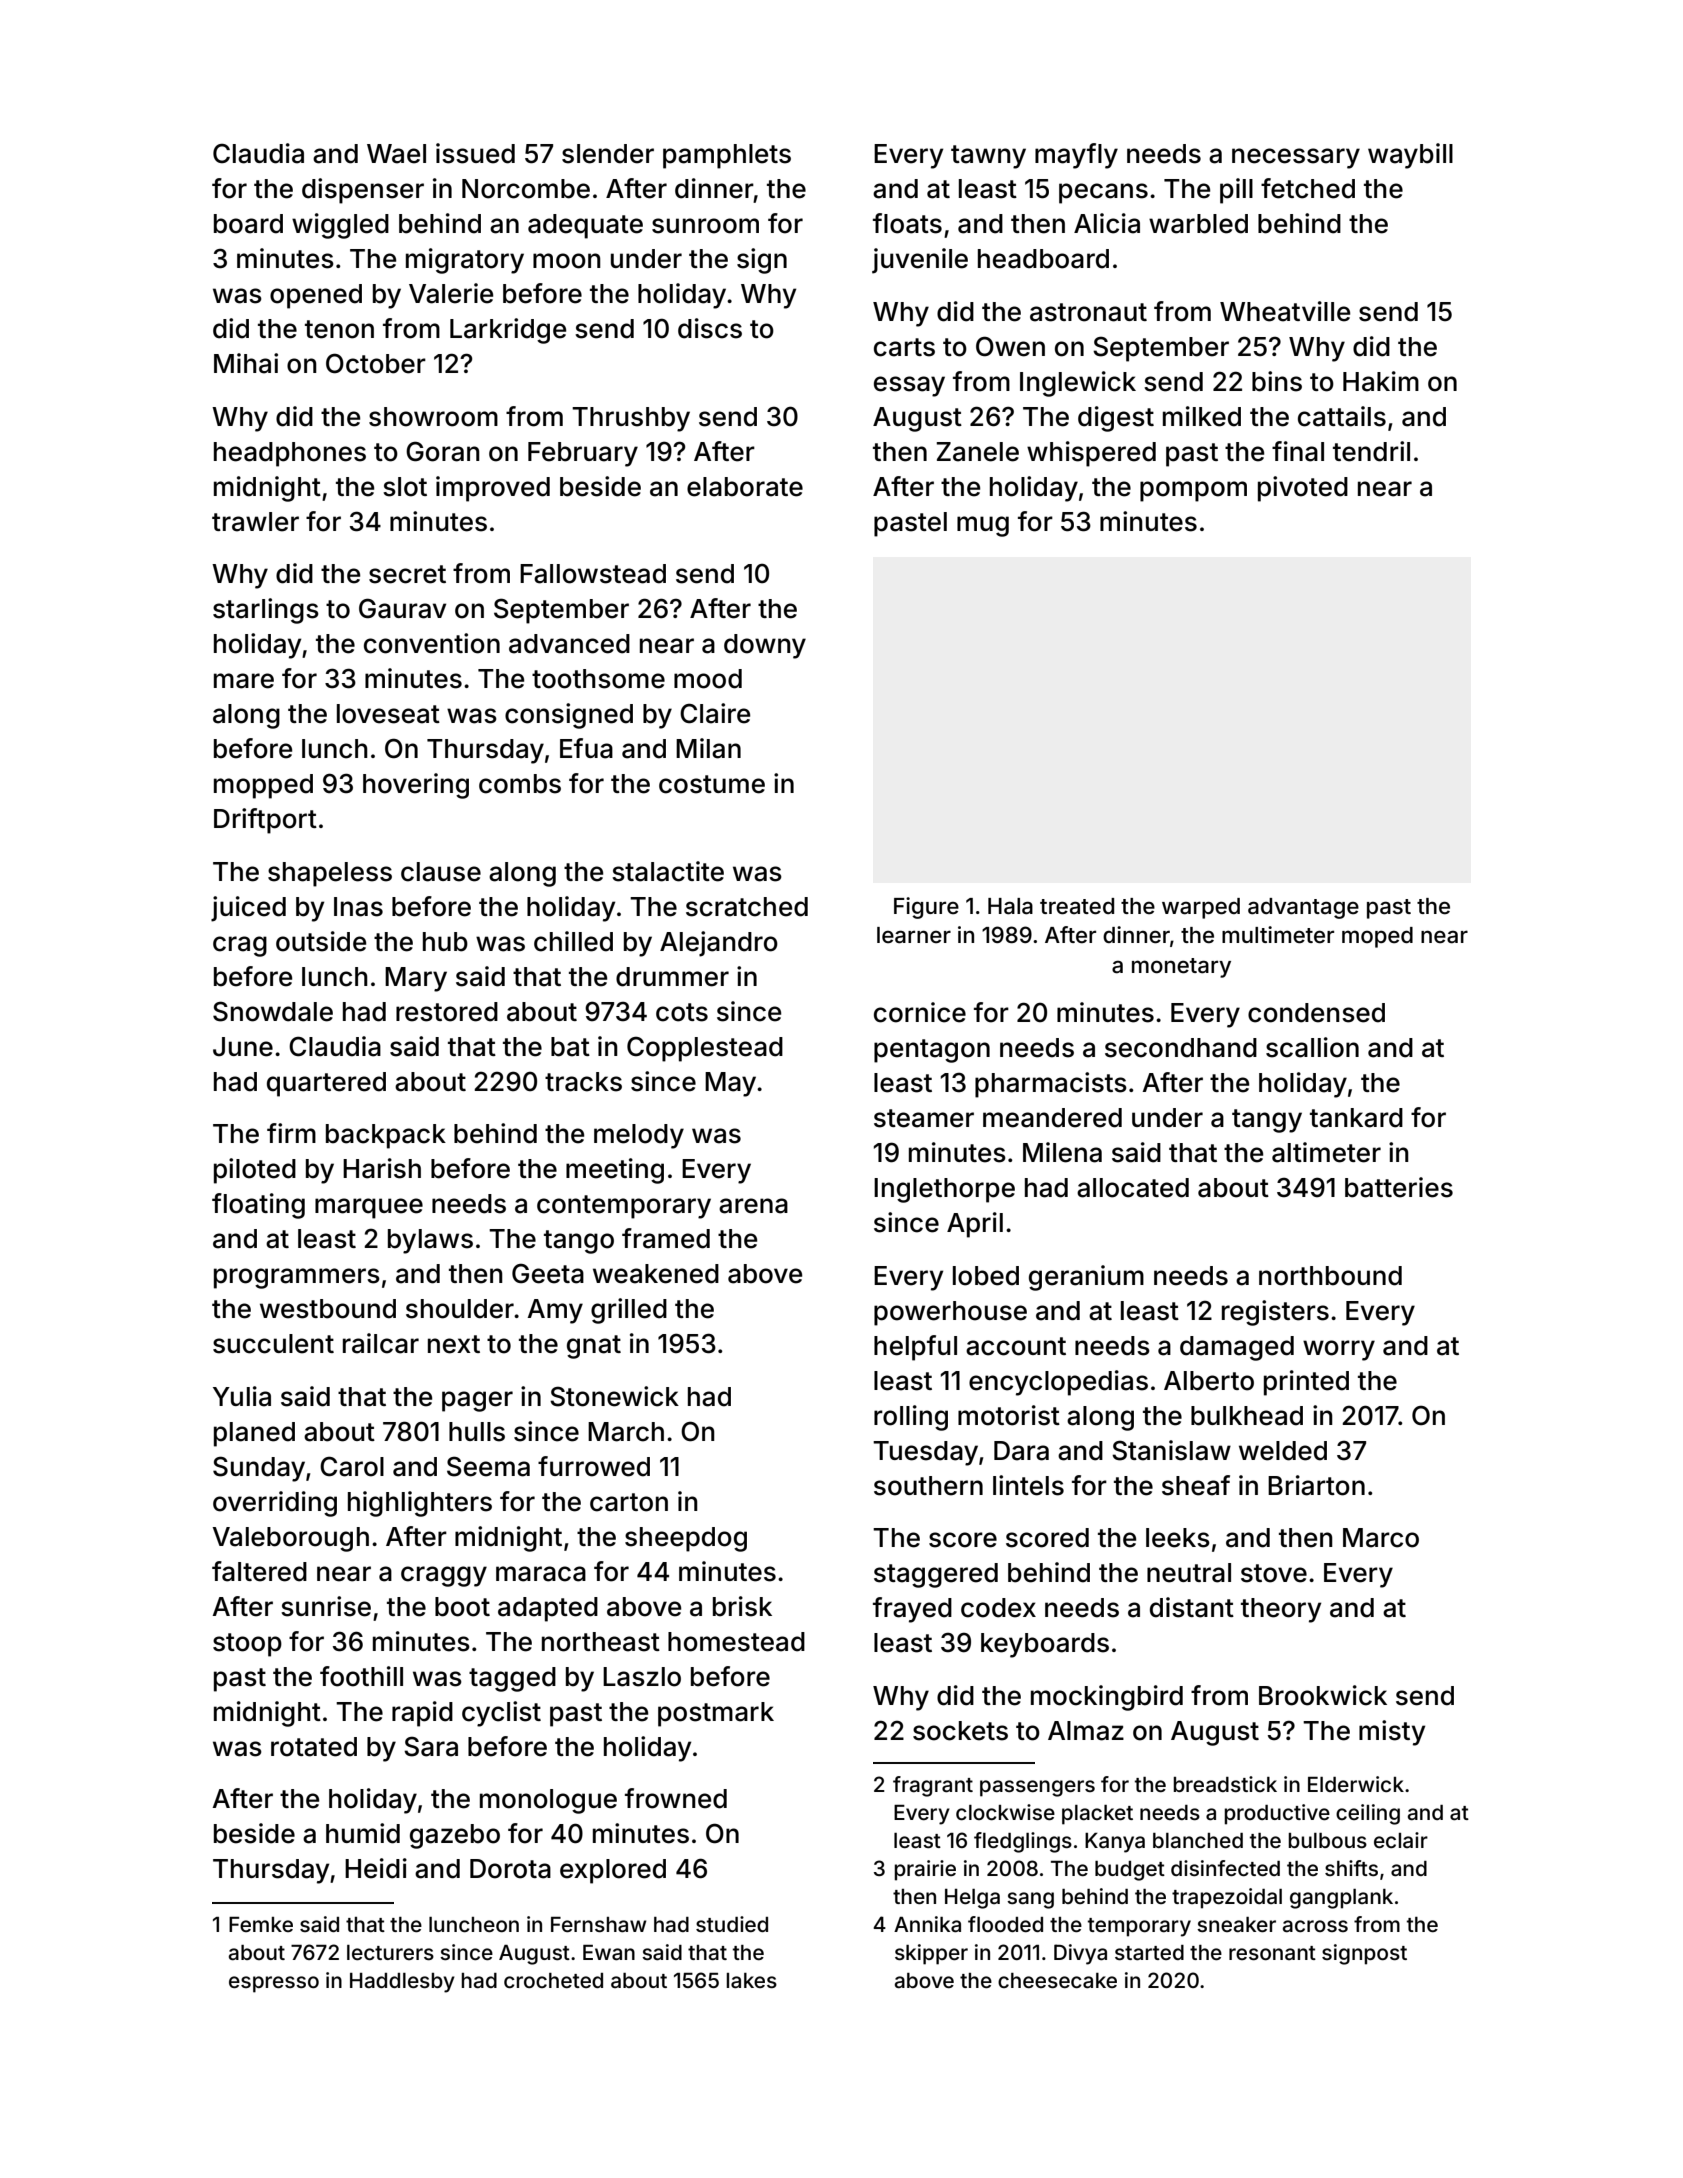 The image size is (1683, 2178). I want to click on resonant, so click(1272, 1953).
